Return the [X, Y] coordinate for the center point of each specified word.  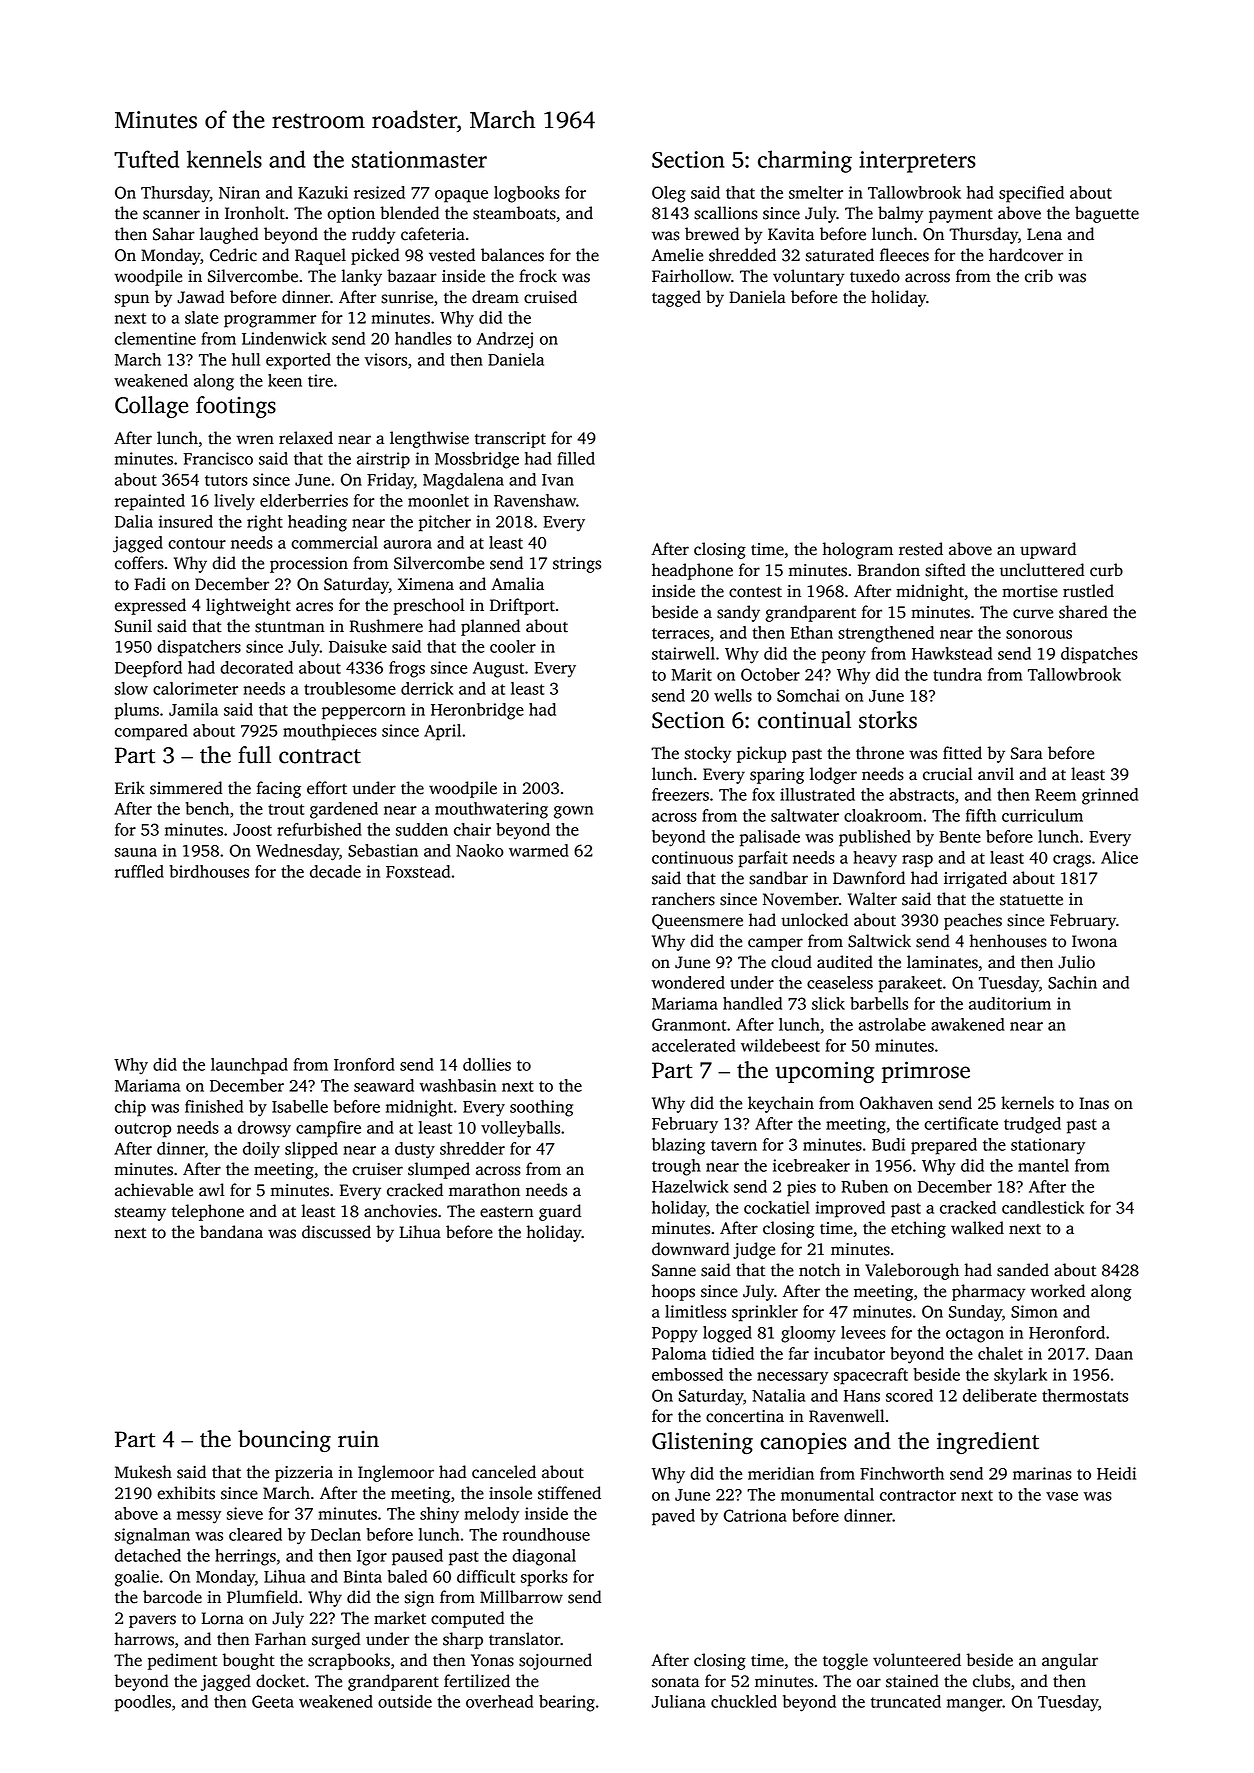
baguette [1107, 214]
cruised [550, 297]
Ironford [364, 1064]
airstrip [383, 460]
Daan [1114, 1354]
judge [754, 1250]
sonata [675, 1682]
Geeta [273, 1701]
